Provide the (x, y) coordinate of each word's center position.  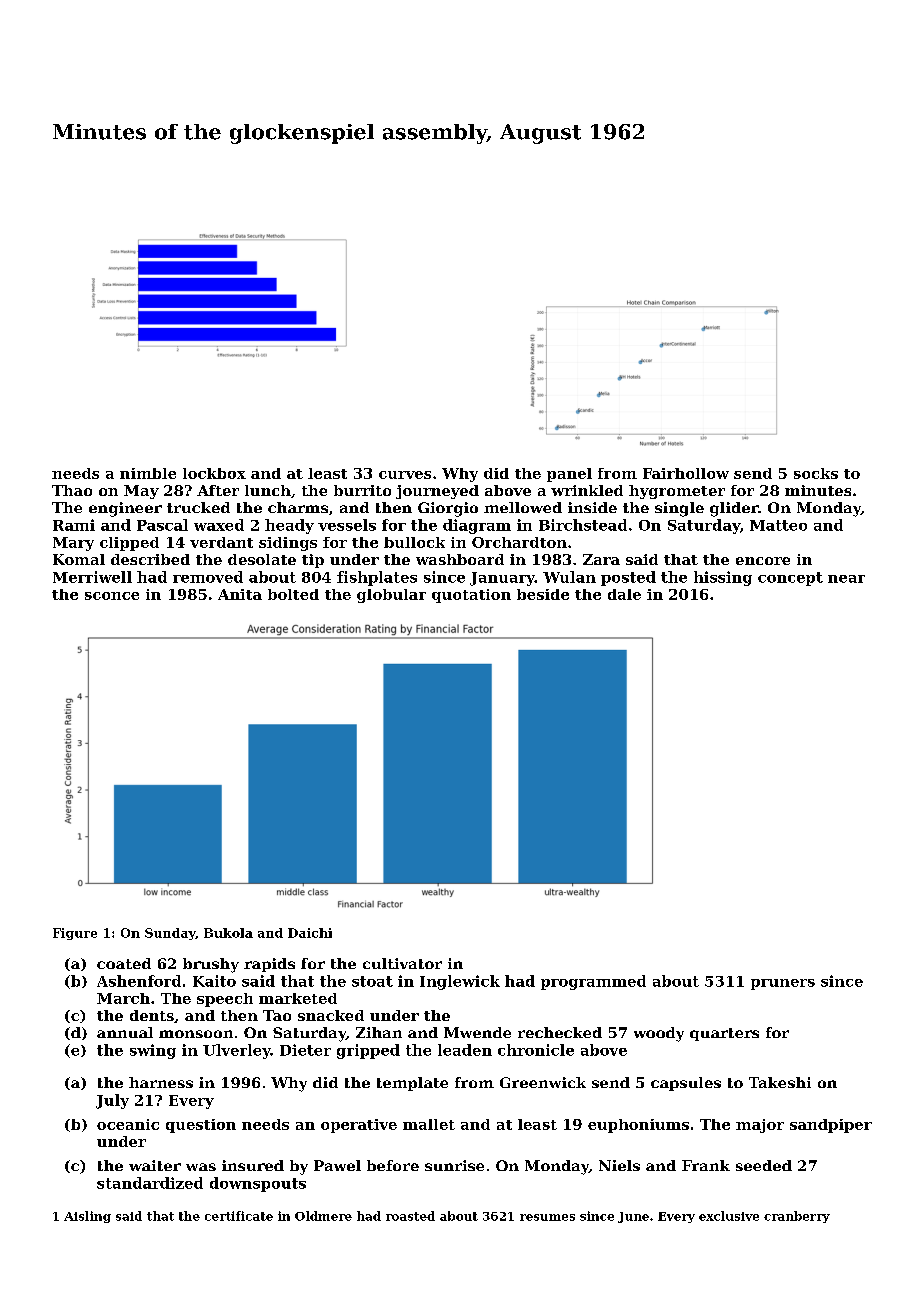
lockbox (214, 473)
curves (405, 475)
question (201, 1126)
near (846, 579)
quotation (471, 596)
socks (816, 473)
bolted (293, 594)
